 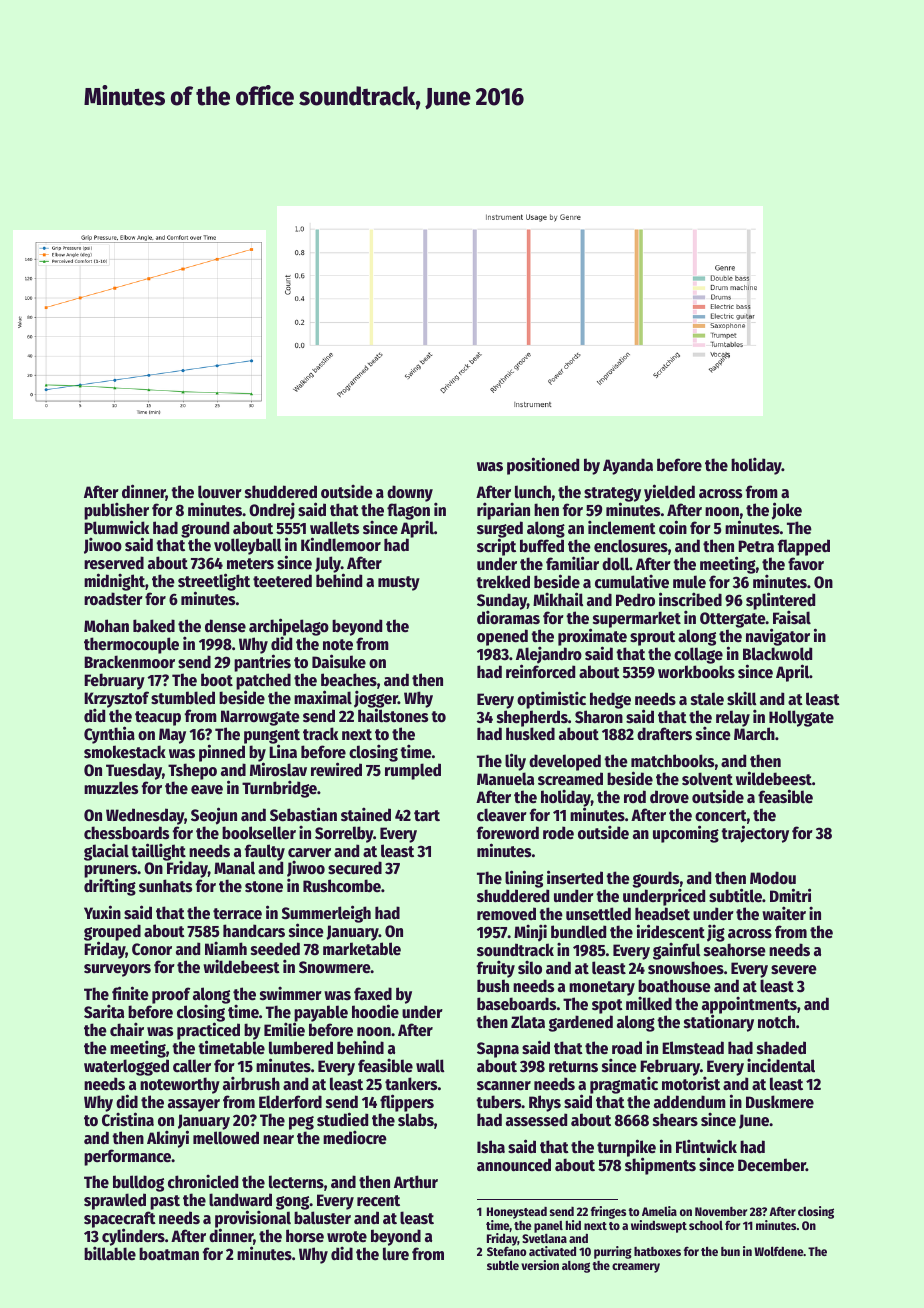 What do you see at coordinates (516, 1004) in the screenshot?
I see `baseboards` at bounding box center [516, 1004].
